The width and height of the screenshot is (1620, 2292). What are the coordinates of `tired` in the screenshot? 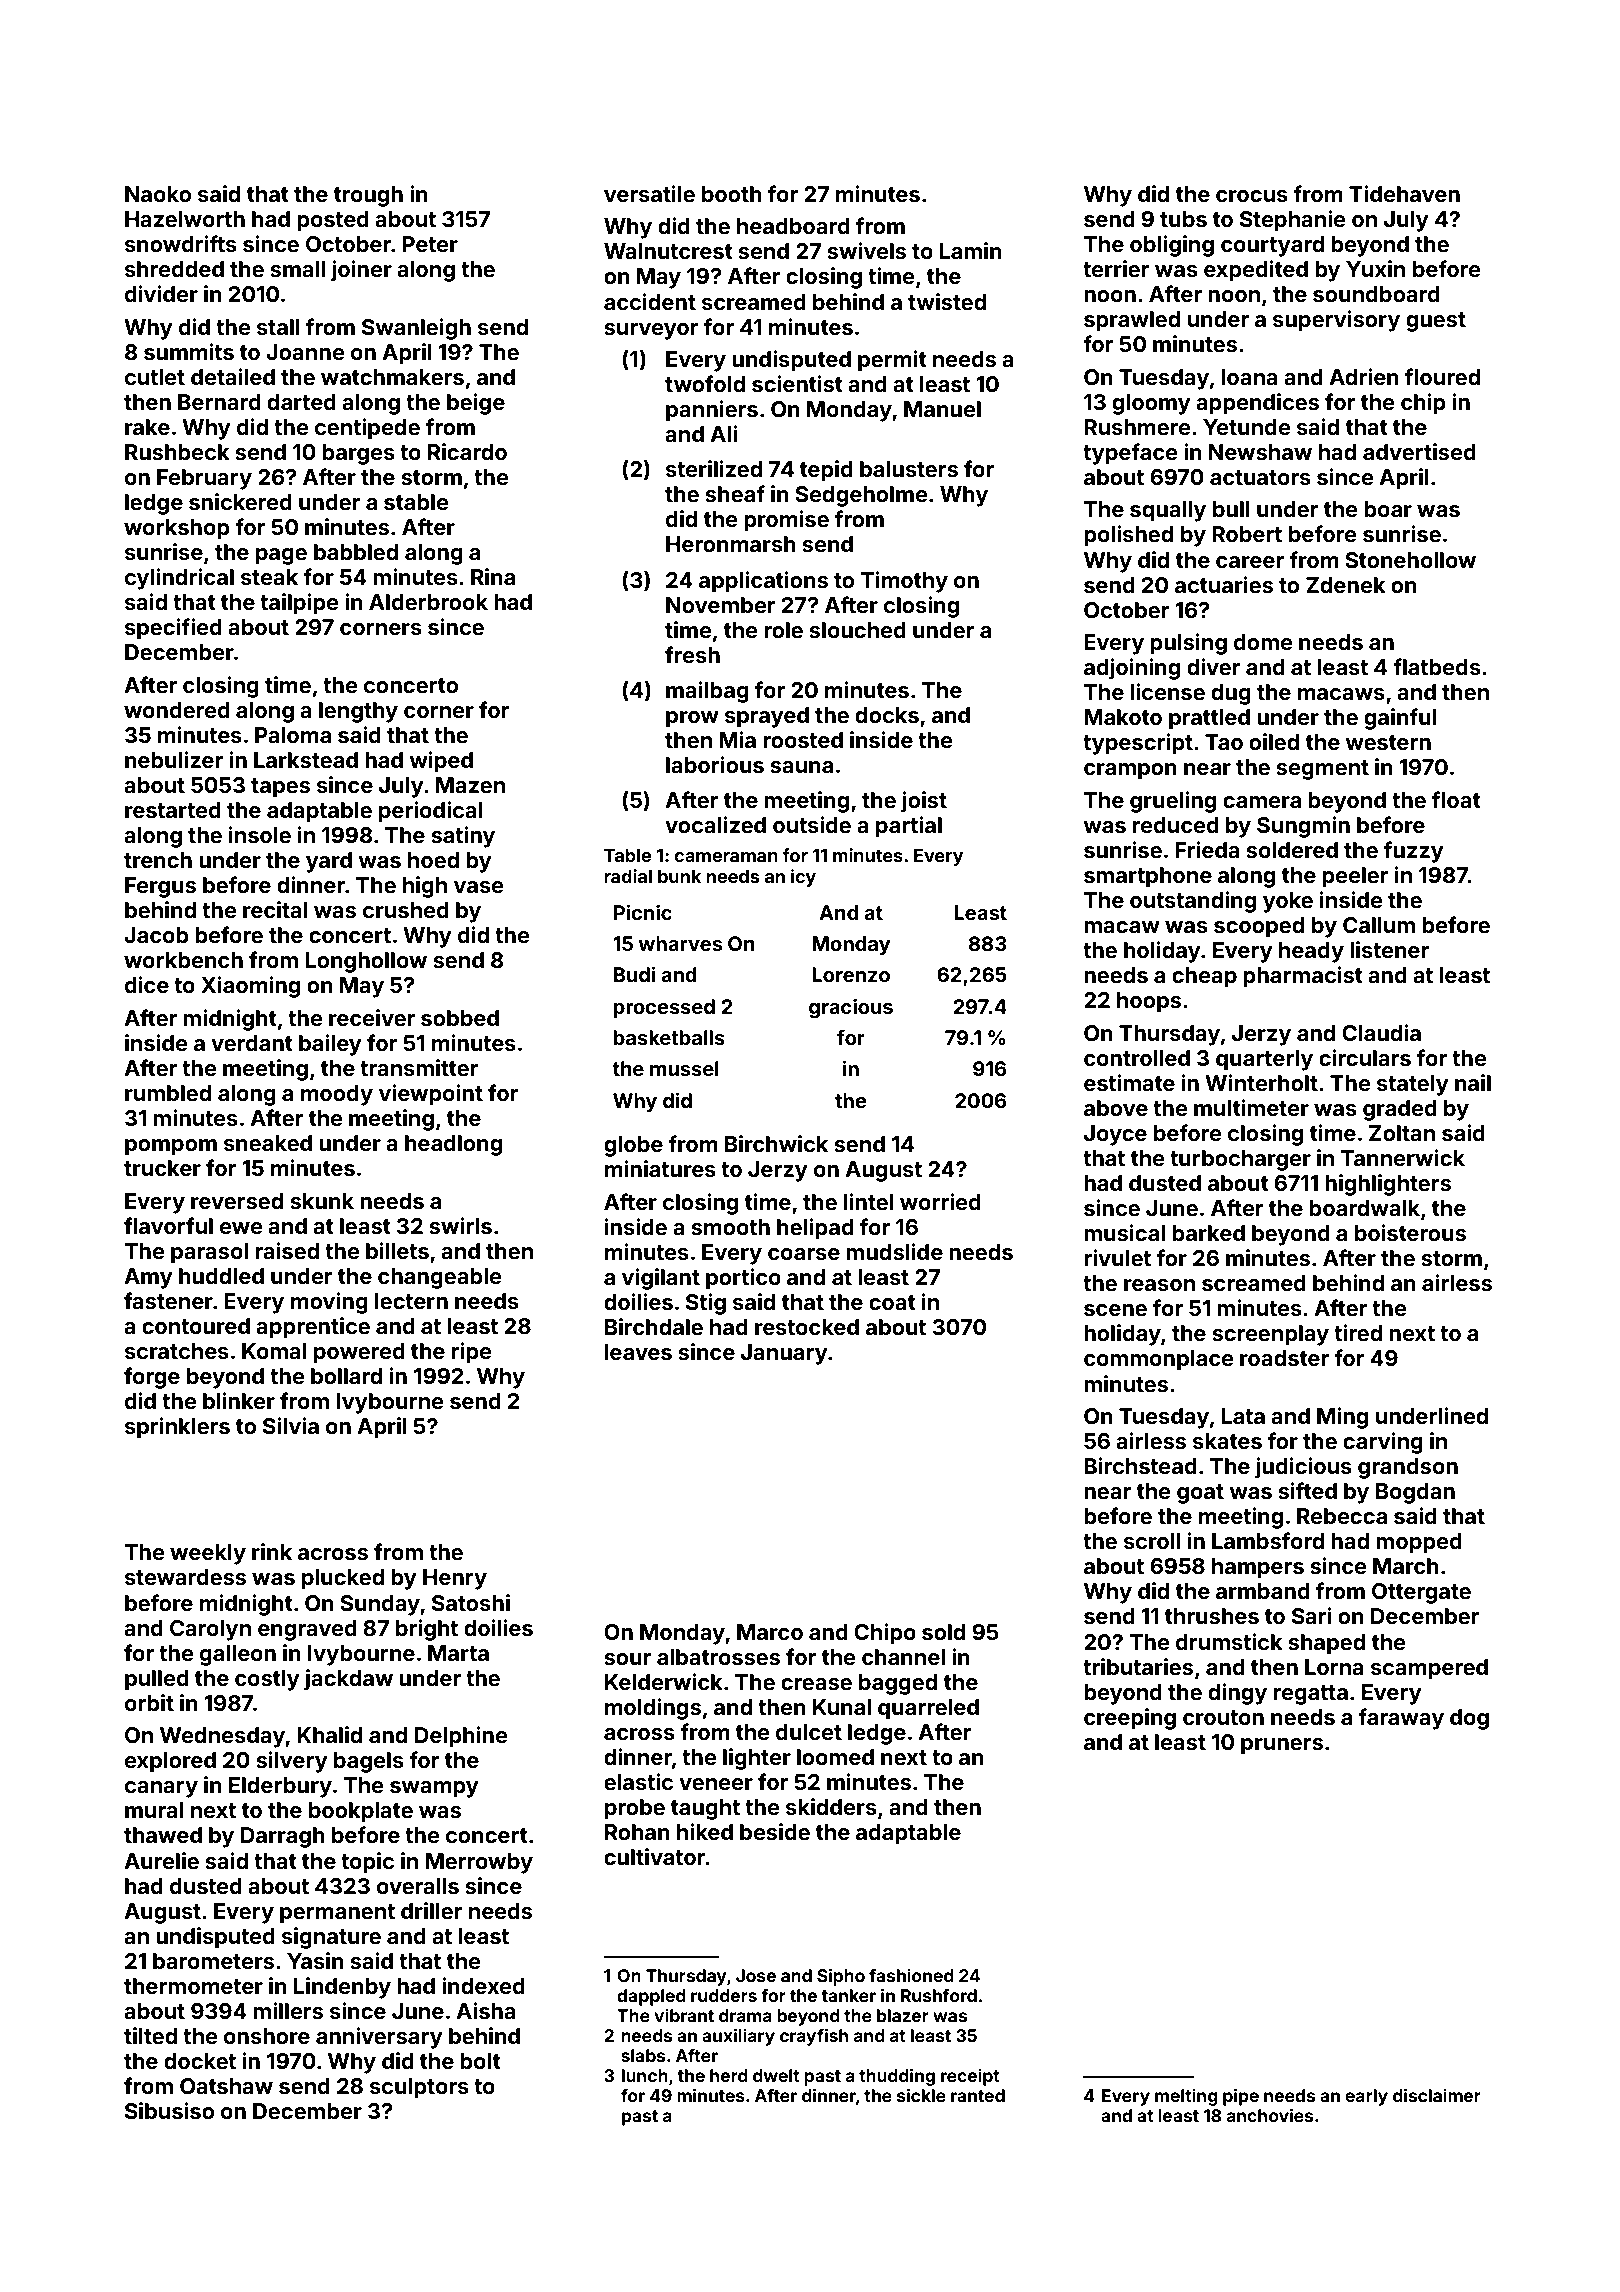 It's located at (1358, 1332).
